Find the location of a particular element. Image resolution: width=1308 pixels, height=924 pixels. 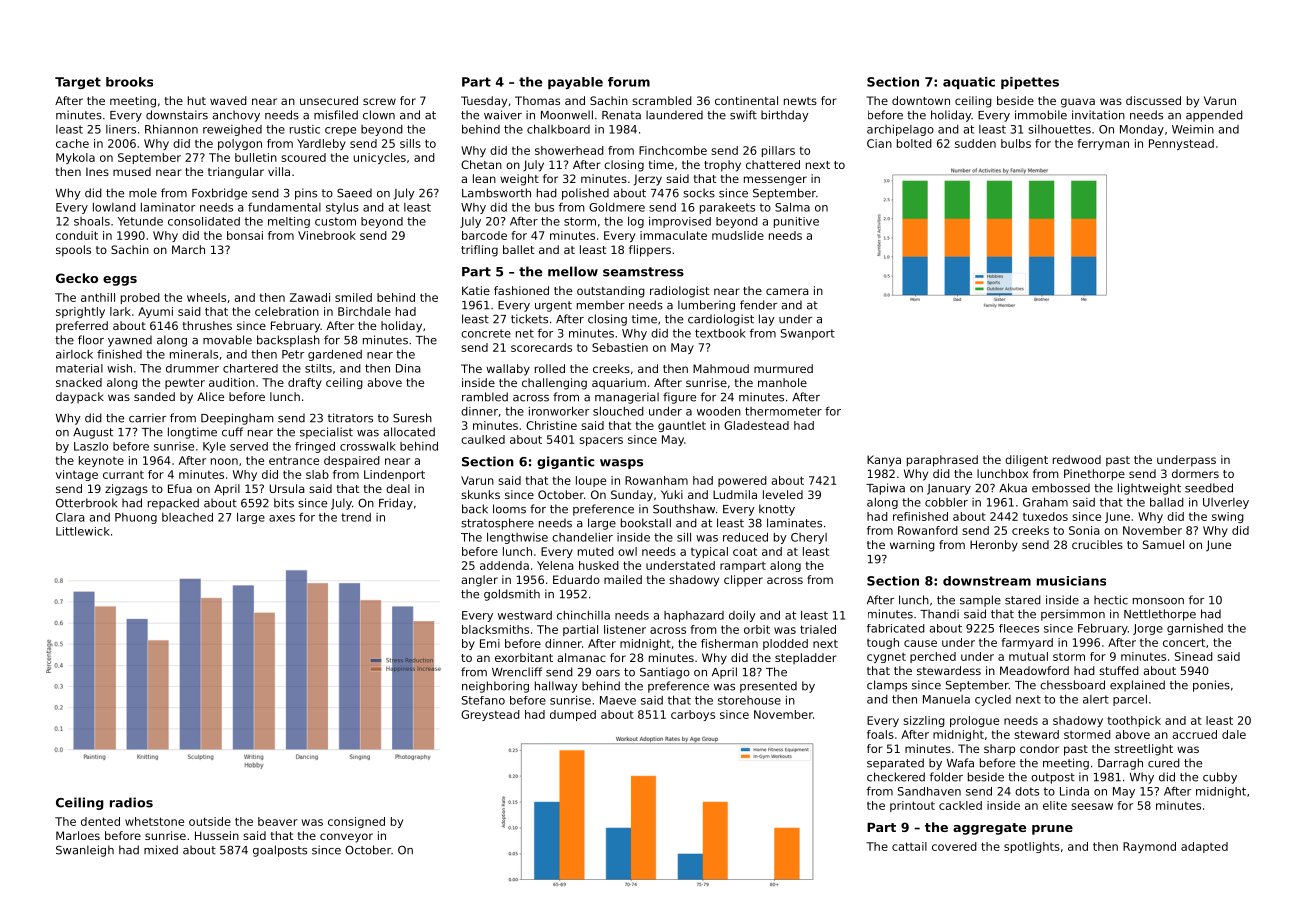

aquatic is located at coordinates (969, 83).
